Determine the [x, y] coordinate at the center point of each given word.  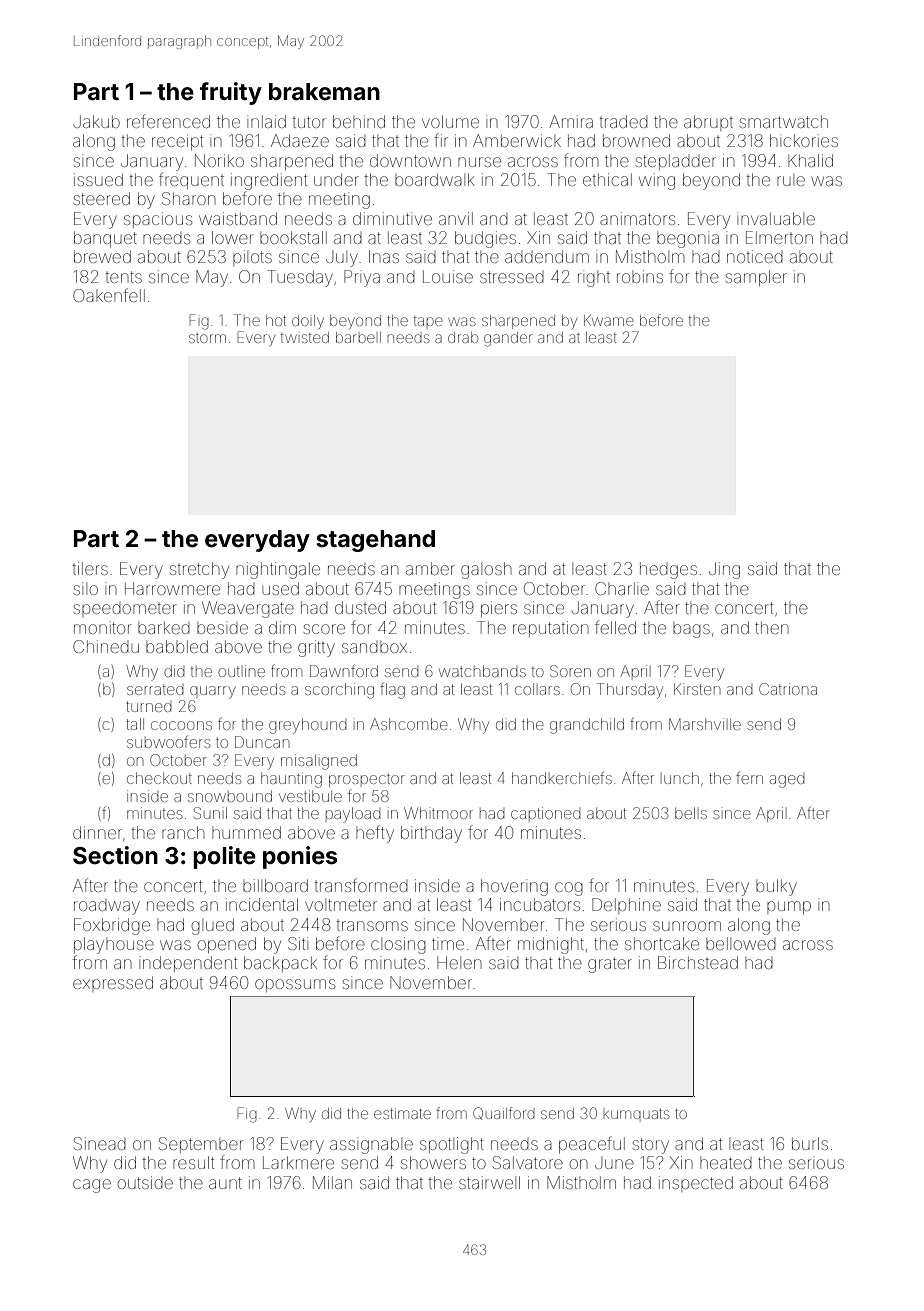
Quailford [504, 1113]
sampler [756, 278]
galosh [486, 570]
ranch [183, 832]
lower [232, 237]
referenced [168, 121]
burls [810, 1143]
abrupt [708, 123]
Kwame [609, 320]
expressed [113, 984]
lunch [681, 778]
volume [450, 121]
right [594, 278]
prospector [367, 780]
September [201, 1145]
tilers [90, 568]
